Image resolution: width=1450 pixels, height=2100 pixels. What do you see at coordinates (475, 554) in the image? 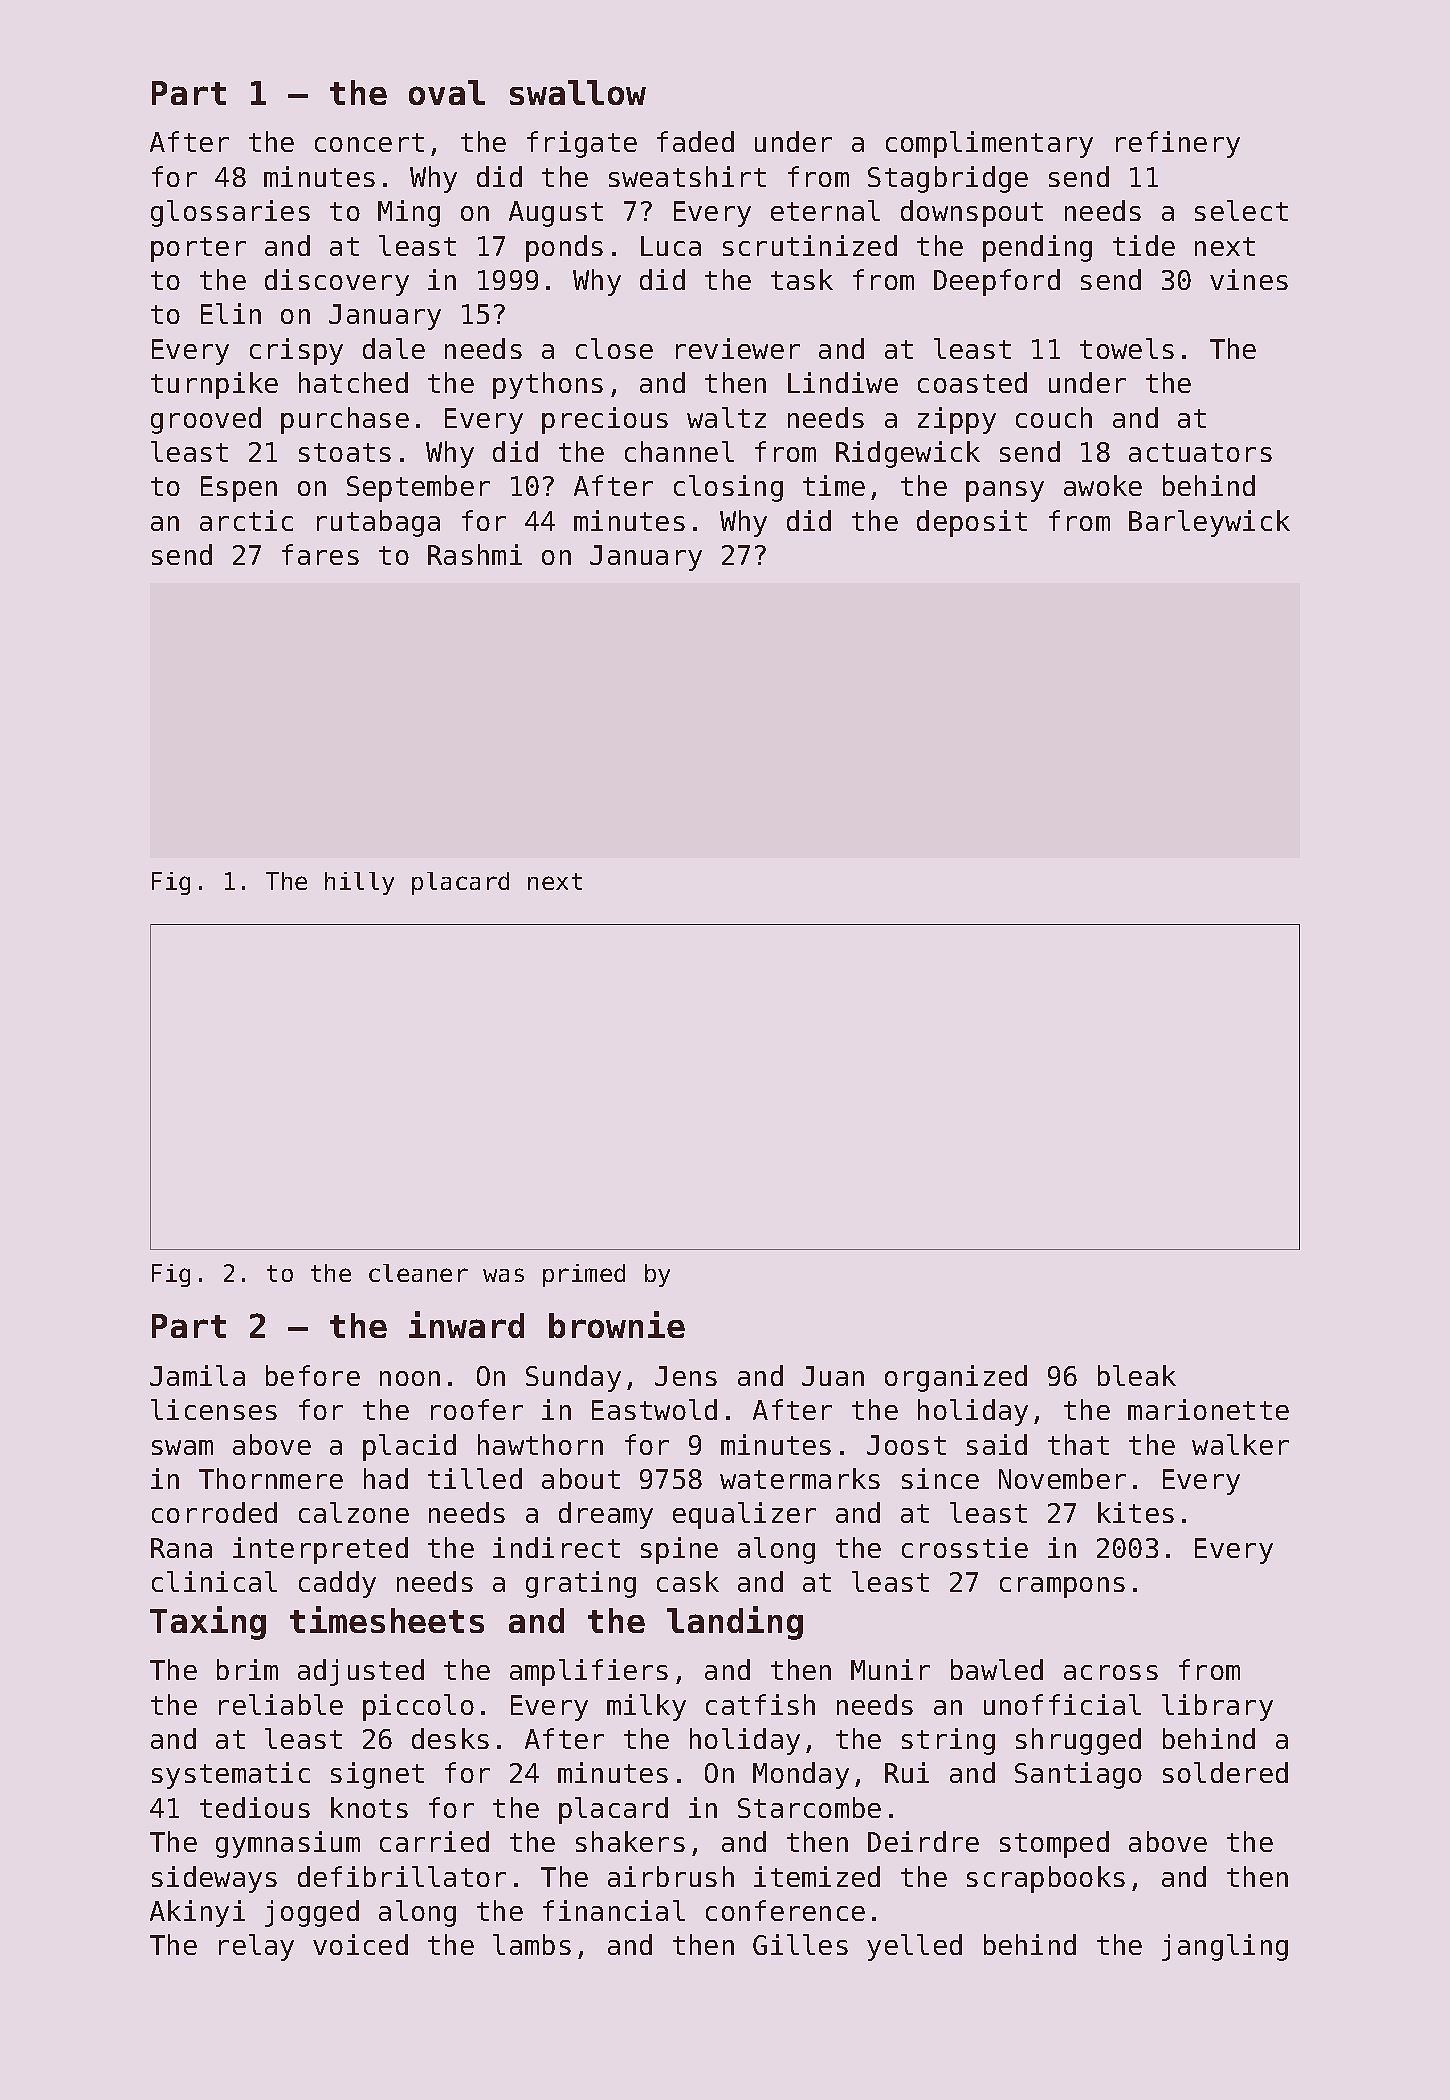
I see `Rashmi` at bounding box center [475, 554].
